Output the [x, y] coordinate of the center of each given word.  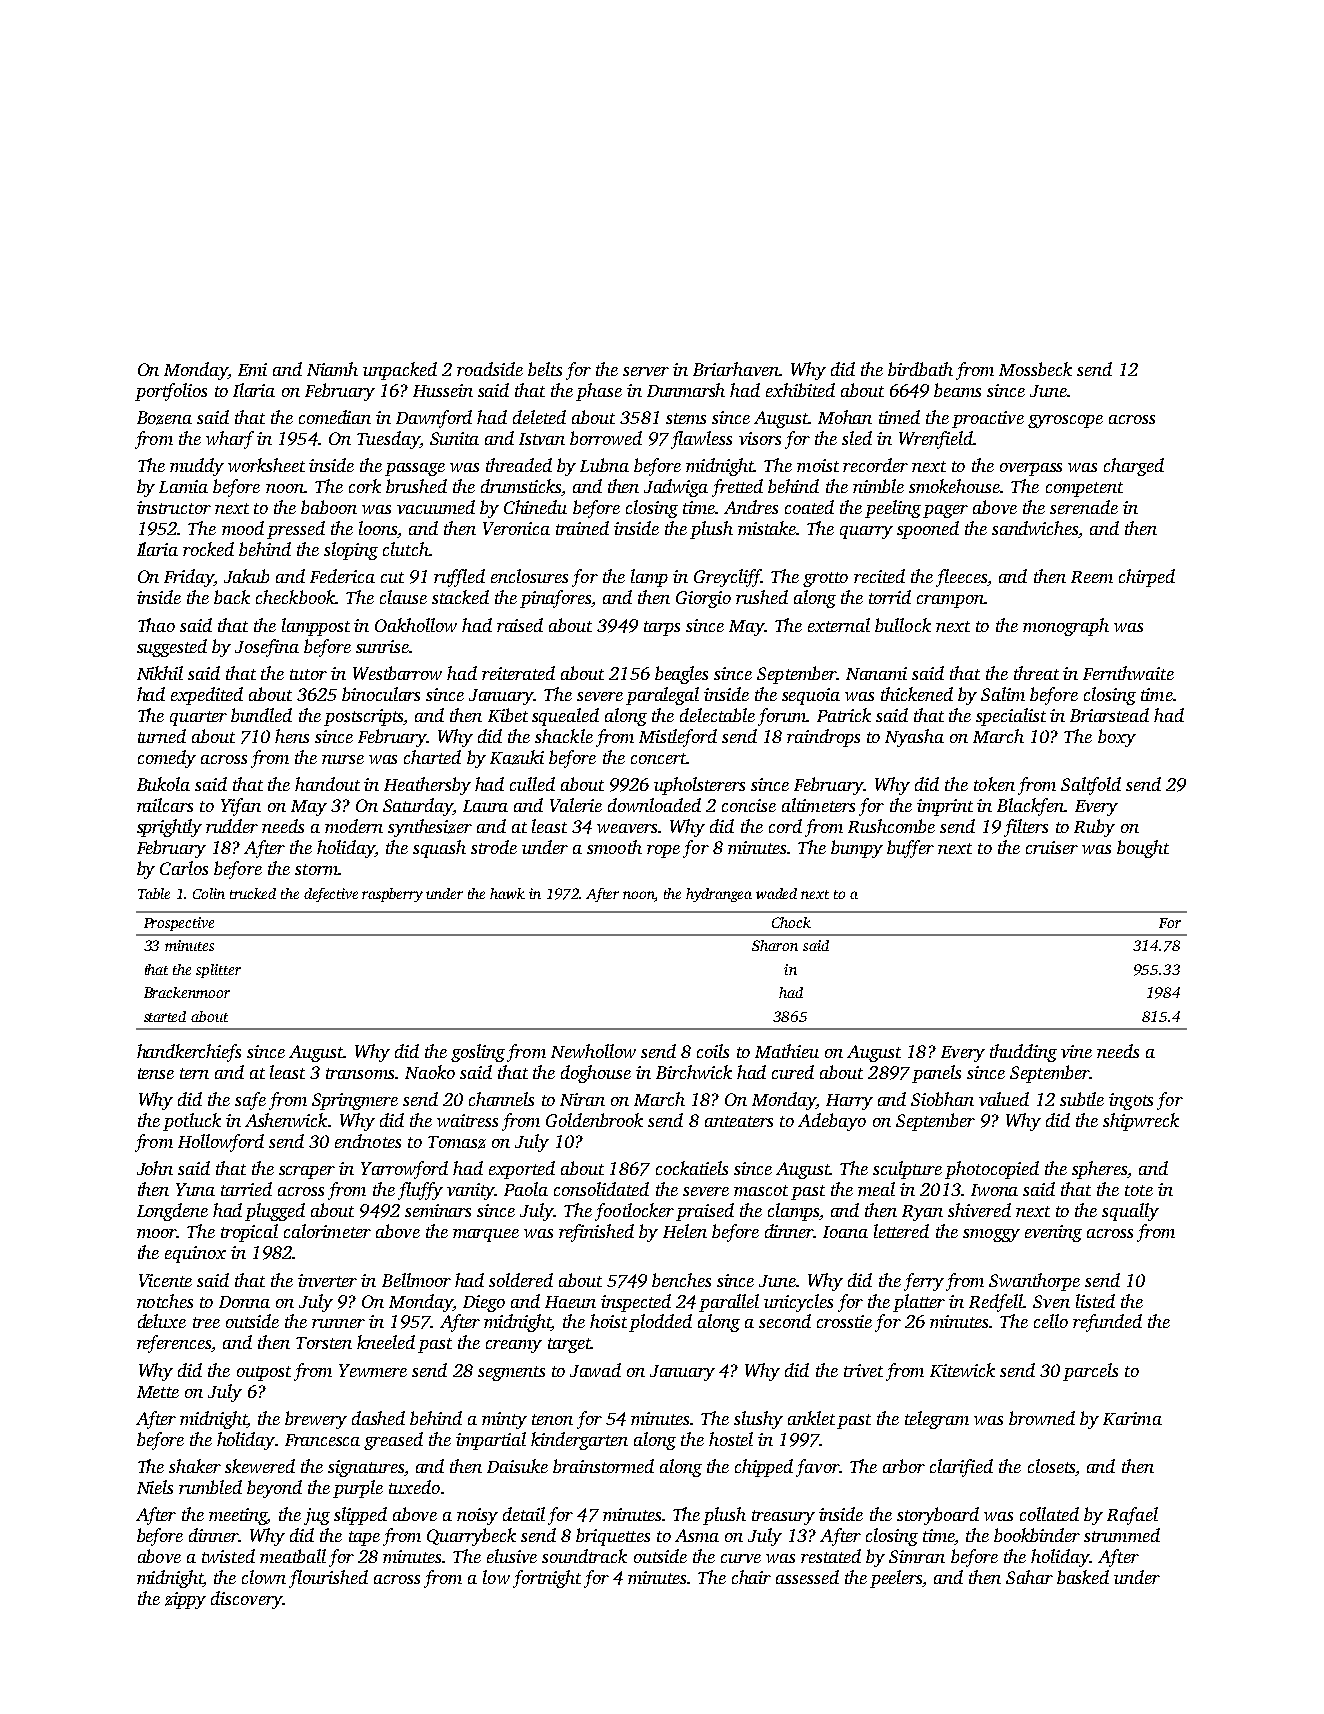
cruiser [1052, 847]
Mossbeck [1035, 369]
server [646, 371]
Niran [582, 1099]
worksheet [266, 465]
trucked [253, 893]
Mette [158, 1392]
